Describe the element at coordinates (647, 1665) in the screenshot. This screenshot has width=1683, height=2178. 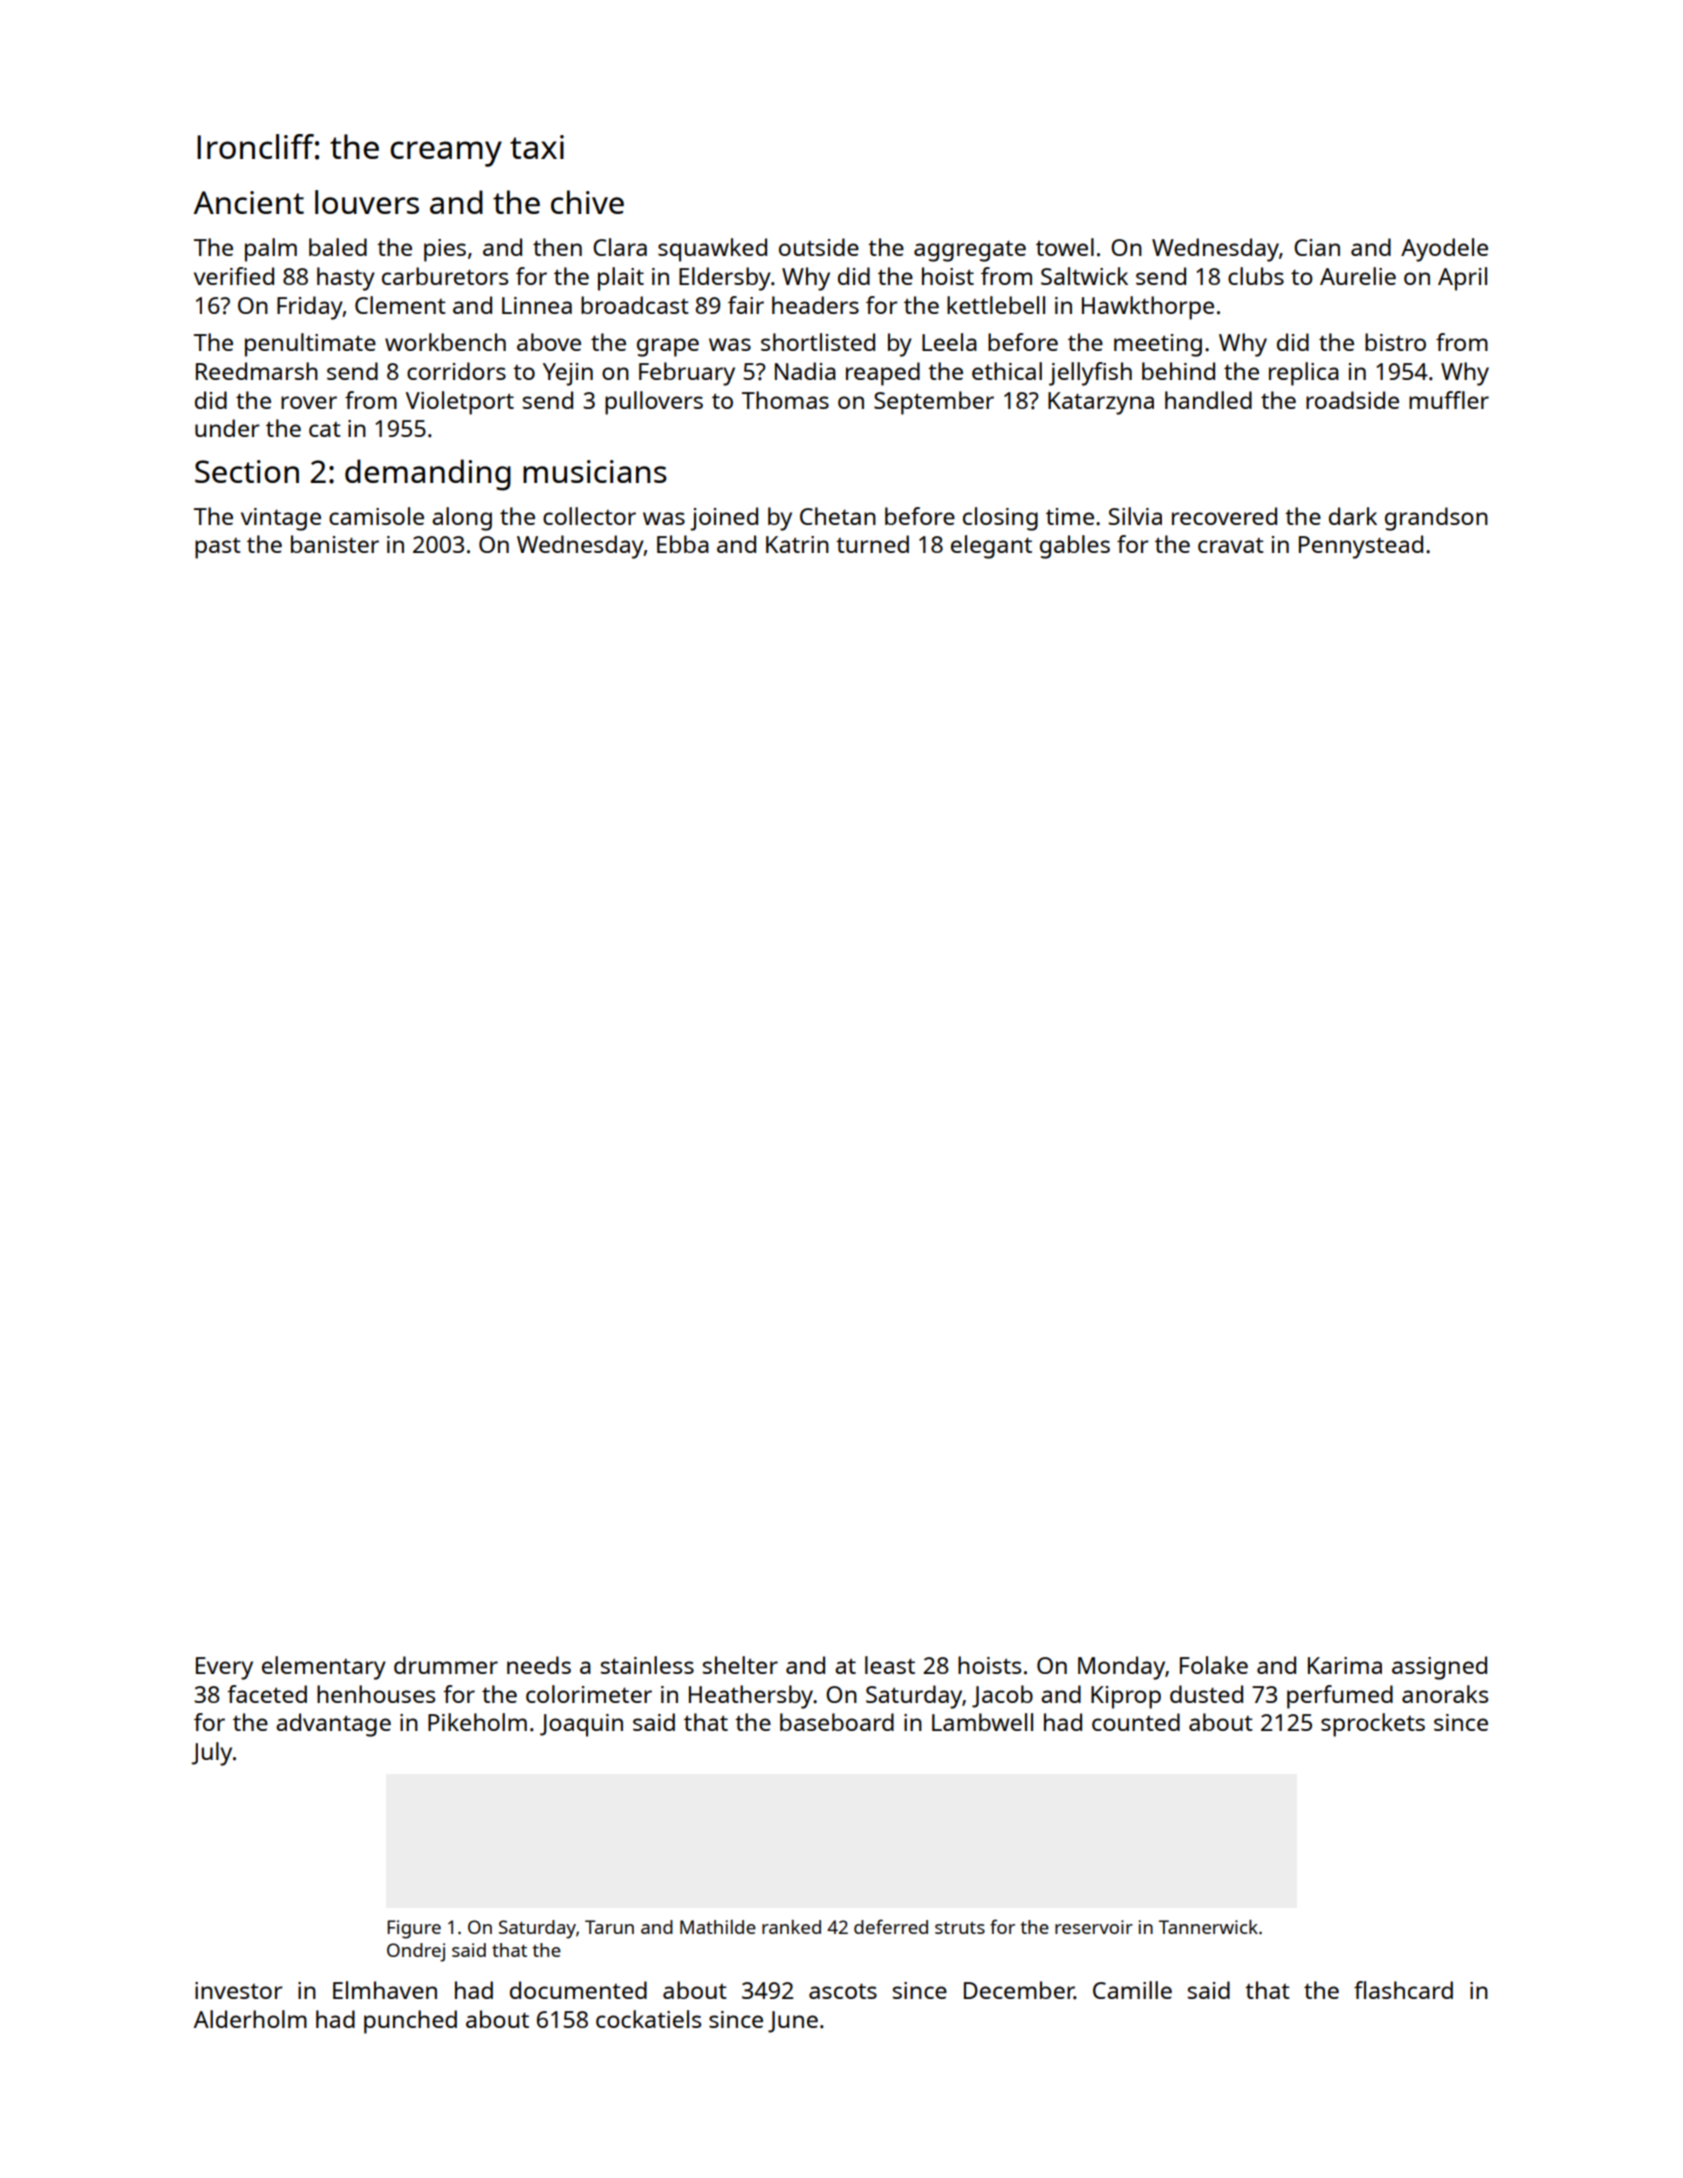
I see `stainless` at that location.
